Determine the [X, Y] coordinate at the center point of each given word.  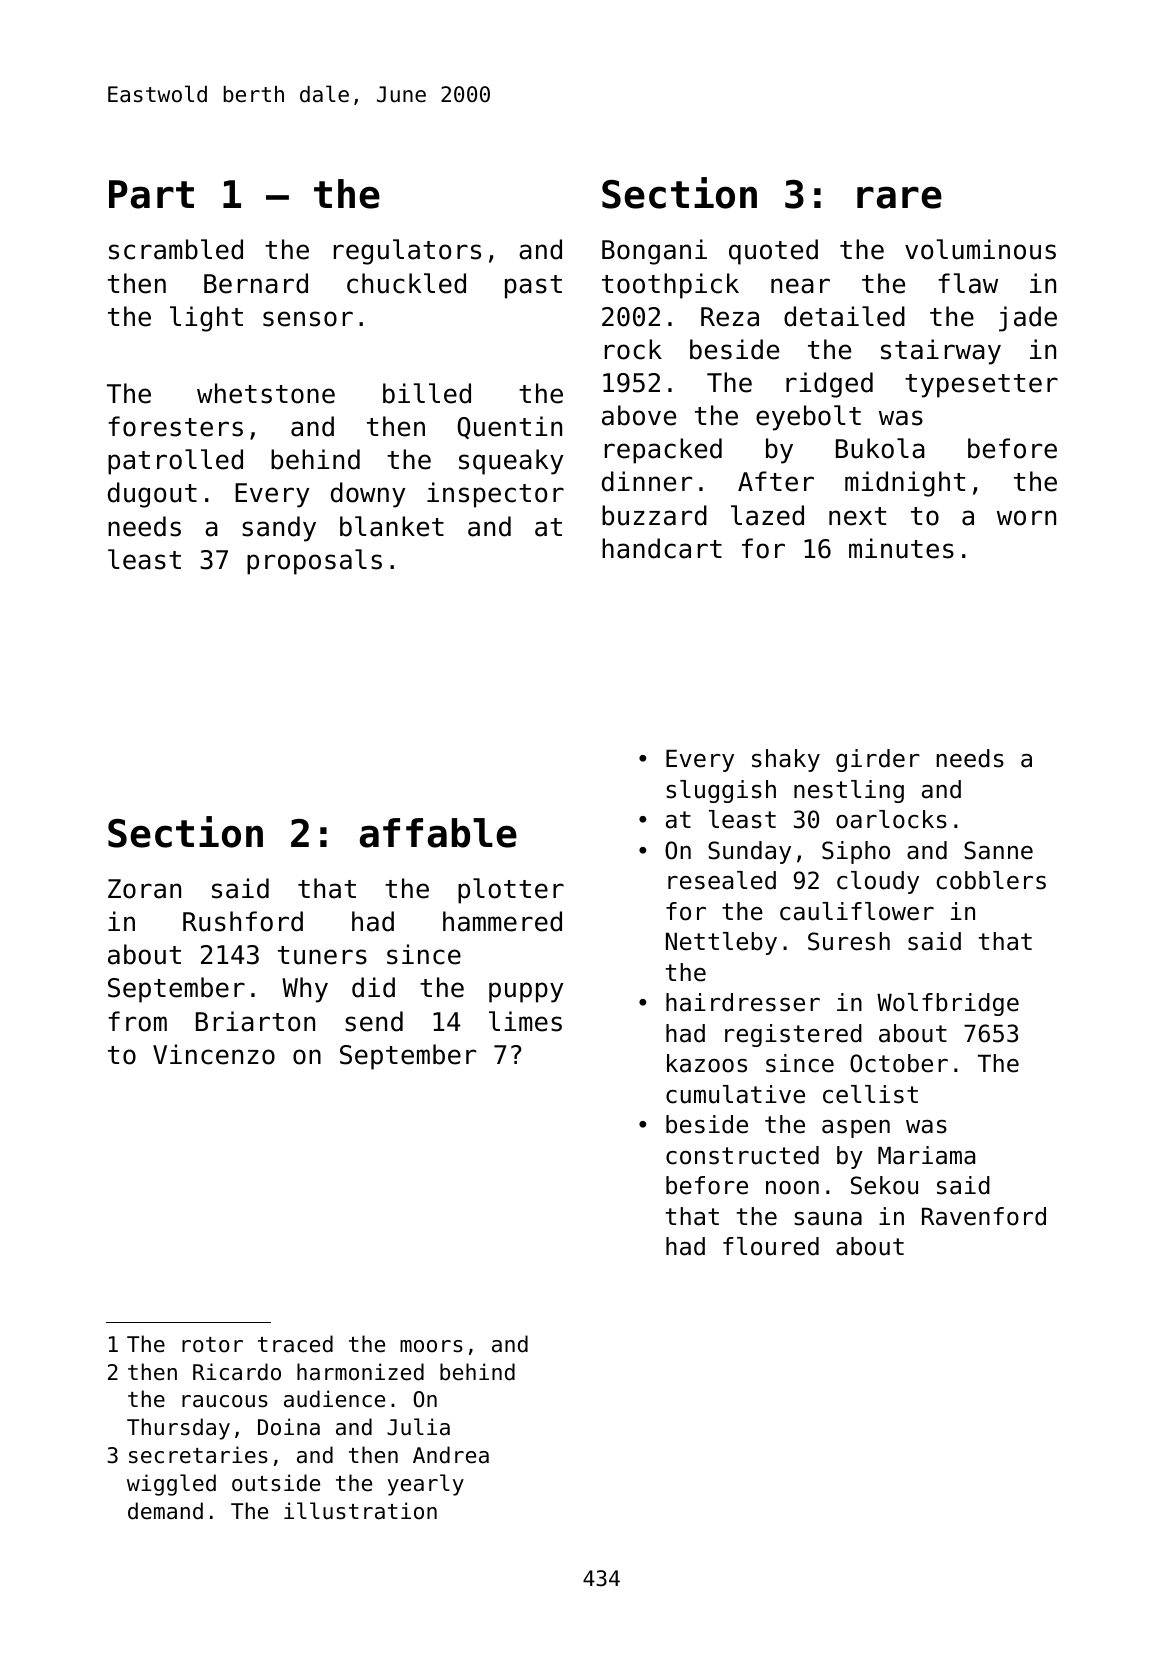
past [533, 287]
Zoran [144, 889]
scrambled [176, 249]
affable [438, 833]
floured [771, 1246]
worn [1026, 518]
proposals [314, 562]
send [374, 1021]
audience [334, 1399]
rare [899, 197]
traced [295, 1344]
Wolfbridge [948, 1004]
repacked [663, 451]
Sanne [998, 850]
